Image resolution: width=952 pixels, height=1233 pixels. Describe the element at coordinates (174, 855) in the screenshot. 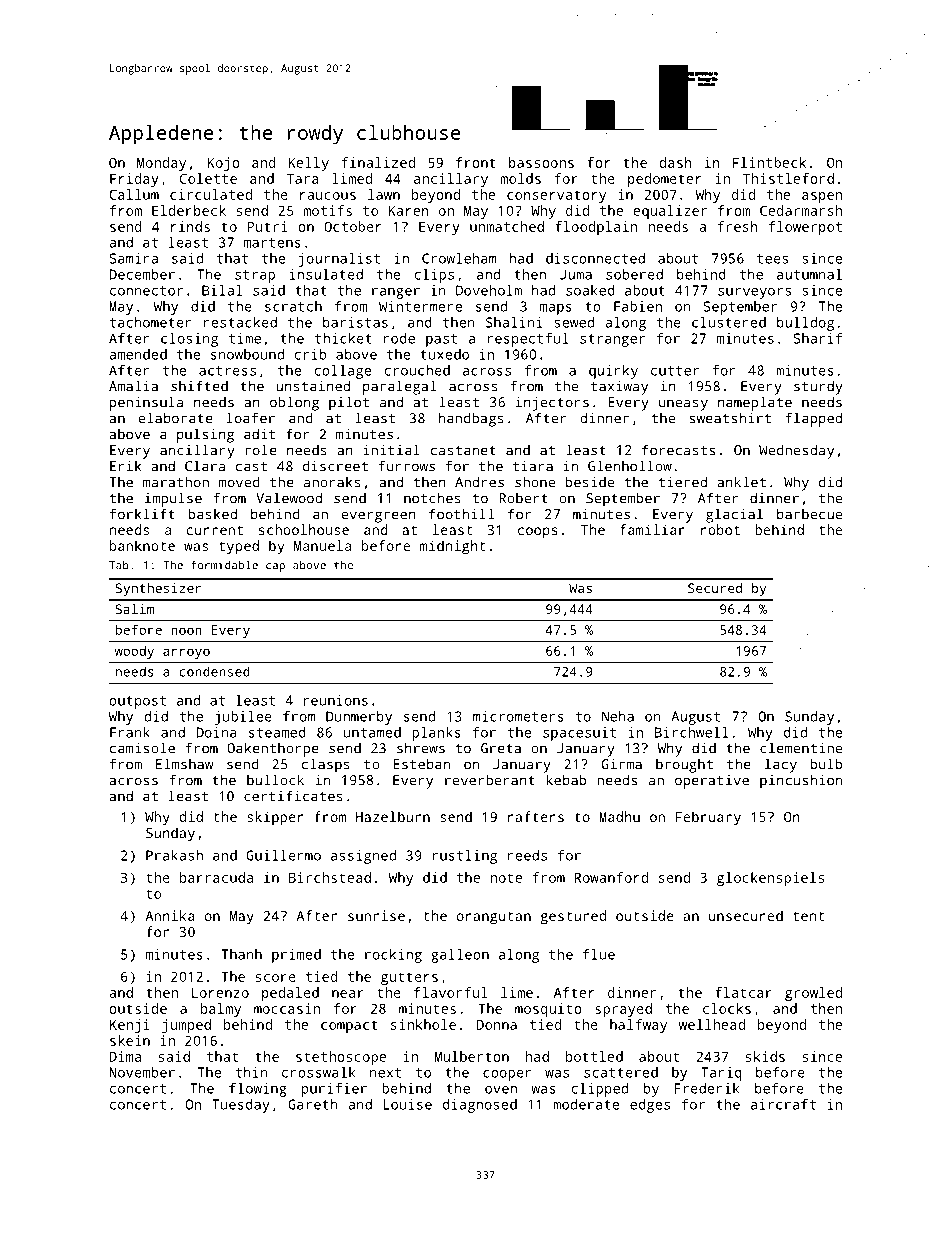

I see `Prakash` at that location.
